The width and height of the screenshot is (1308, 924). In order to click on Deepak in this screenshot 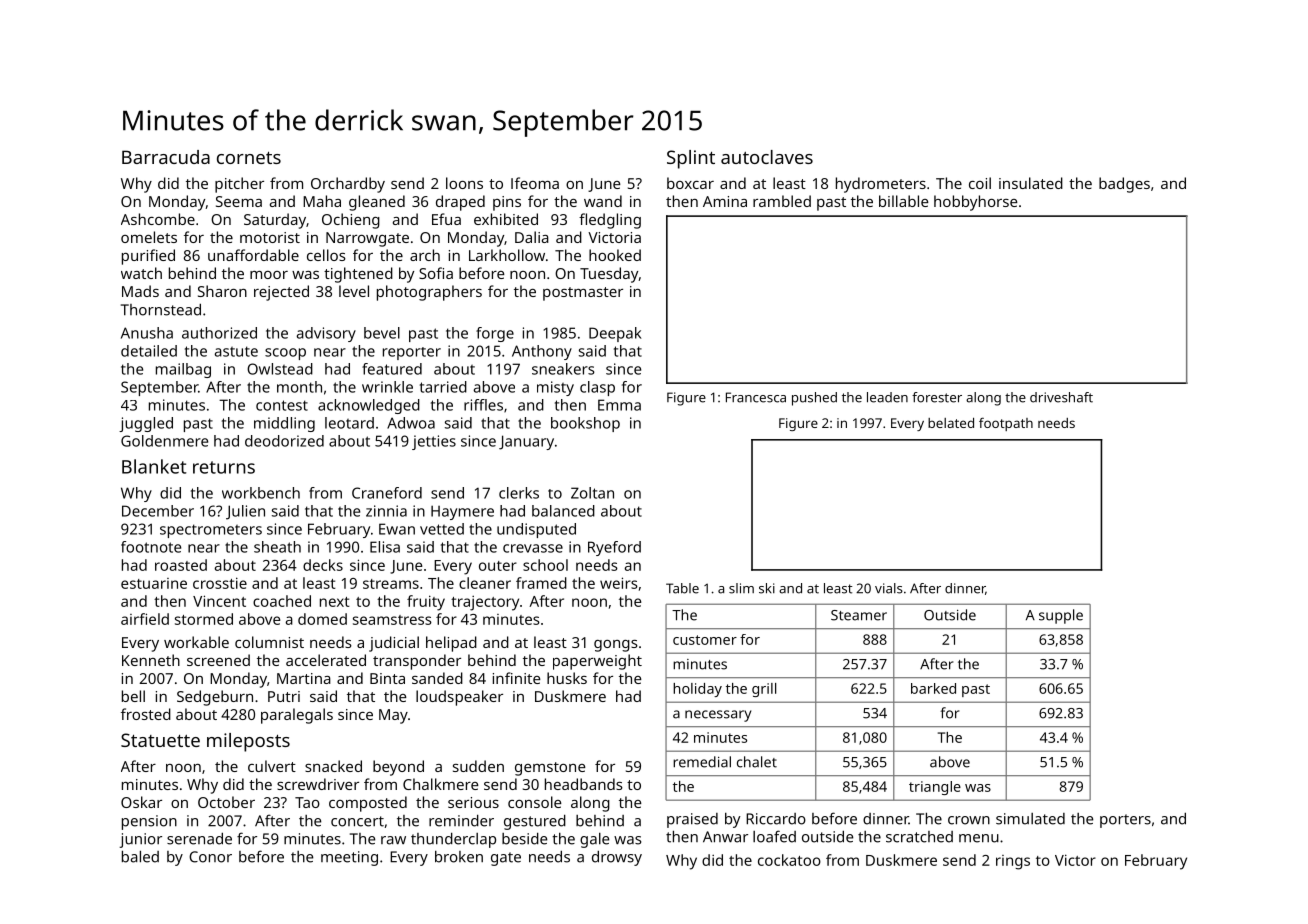, I will do `click(615, 334)`.
